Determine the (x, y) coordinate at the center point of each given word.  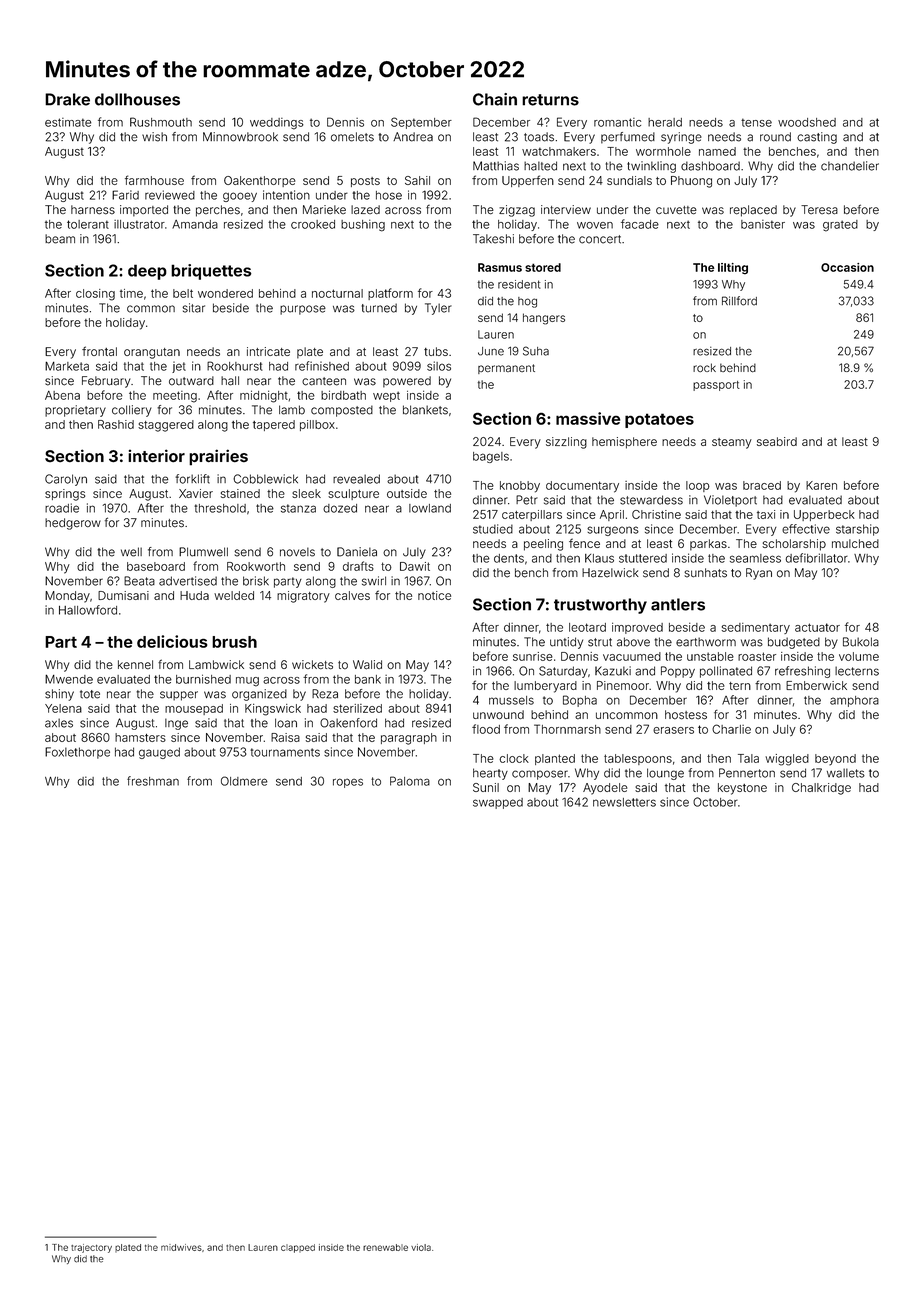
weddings (277, 124)
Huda (194, 595)
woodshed (807, 122)
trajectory (91, 1248)
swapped (498, 803)
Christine (656, 514)
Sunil (486, 787)
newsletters (624, 802)
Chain (495, 99)
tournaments (285, 752)
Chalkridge (821, 789)
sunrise (533, 656)
